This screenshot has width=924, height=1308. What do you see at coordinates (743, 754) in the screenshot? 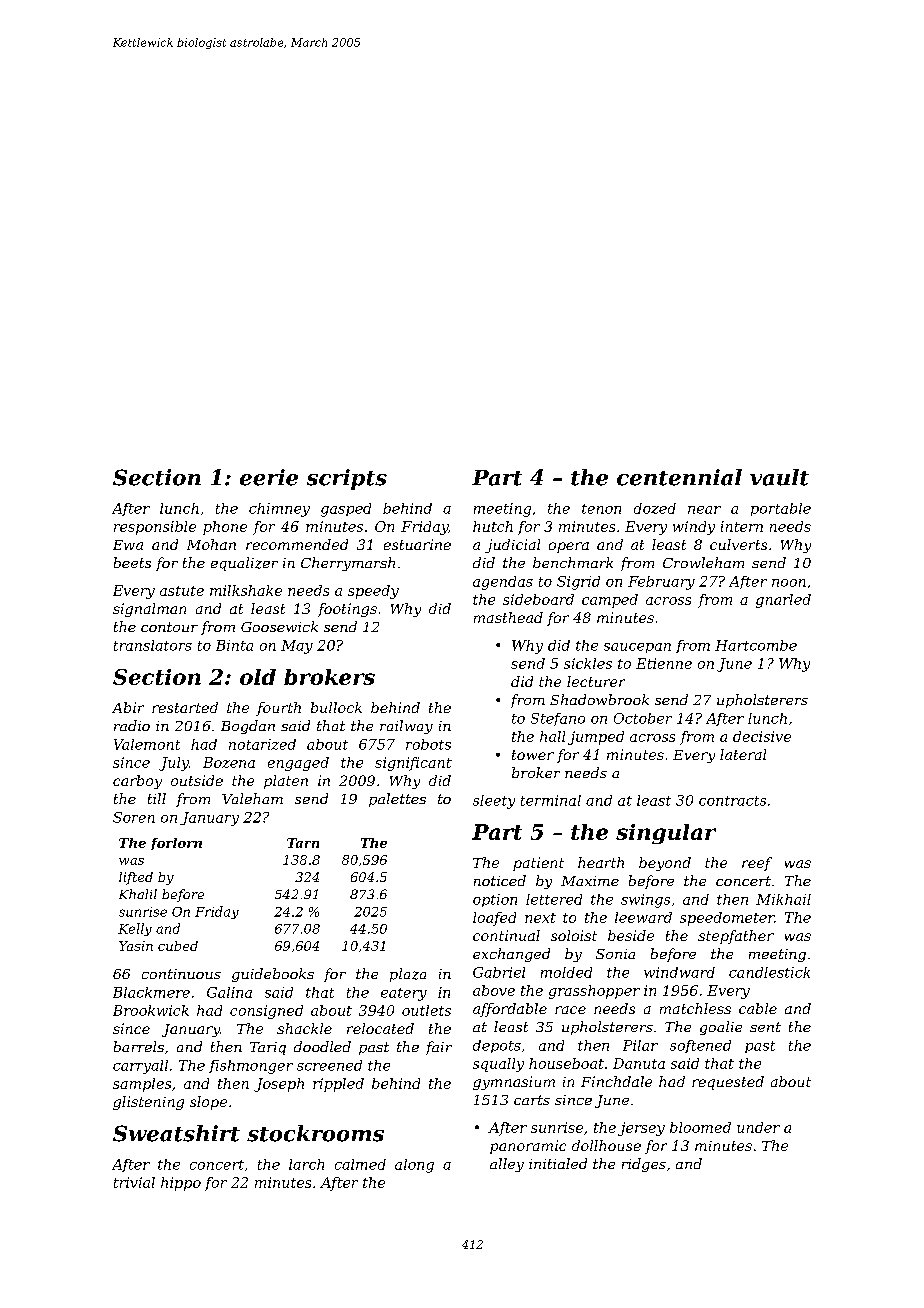
I see `lateral` at bounding box center [743, 754].
